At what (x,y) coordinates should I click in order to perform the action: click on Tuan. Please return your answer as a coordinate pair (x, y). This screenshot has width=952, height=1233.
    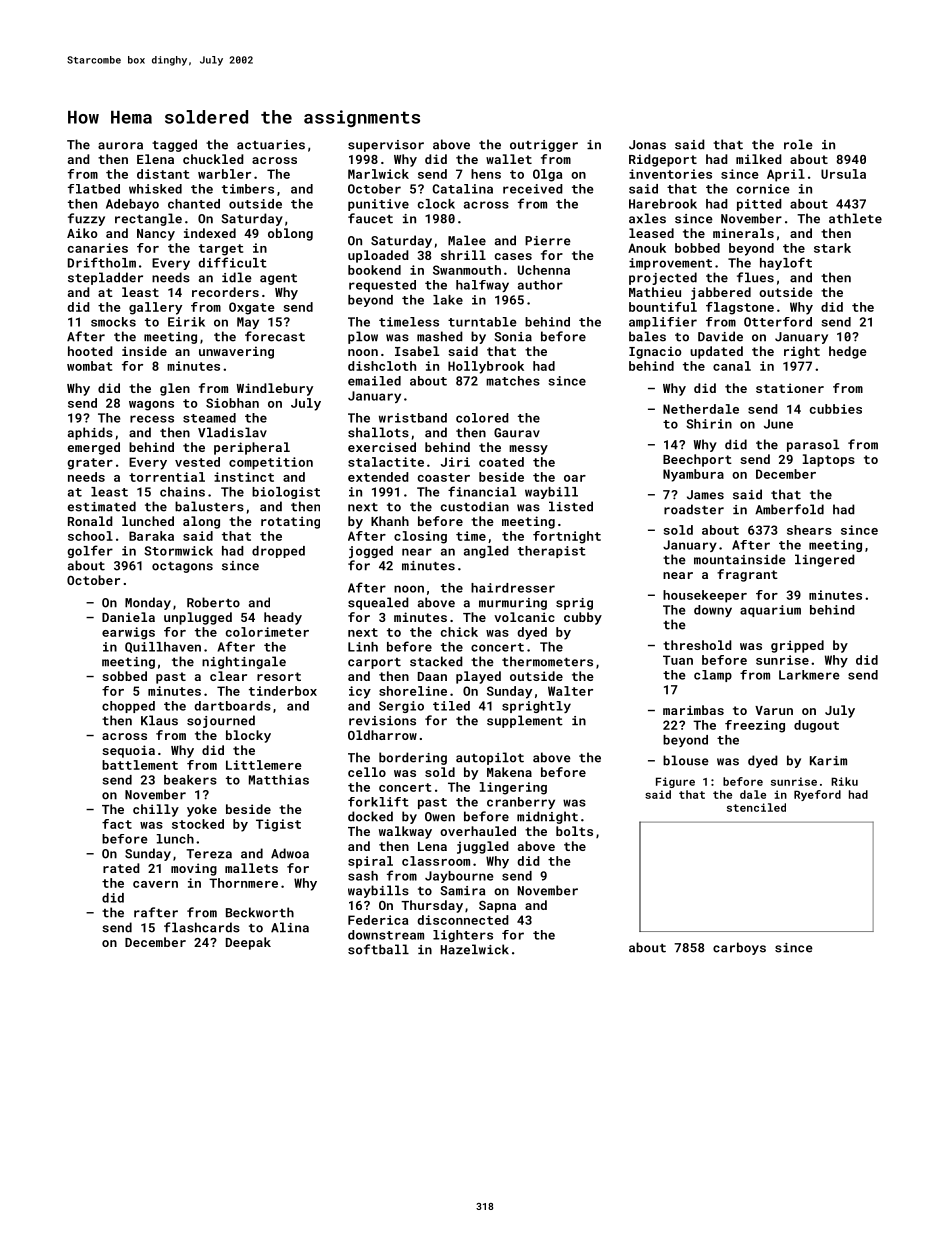
    Looking at the image, I should click on (678, 660).
